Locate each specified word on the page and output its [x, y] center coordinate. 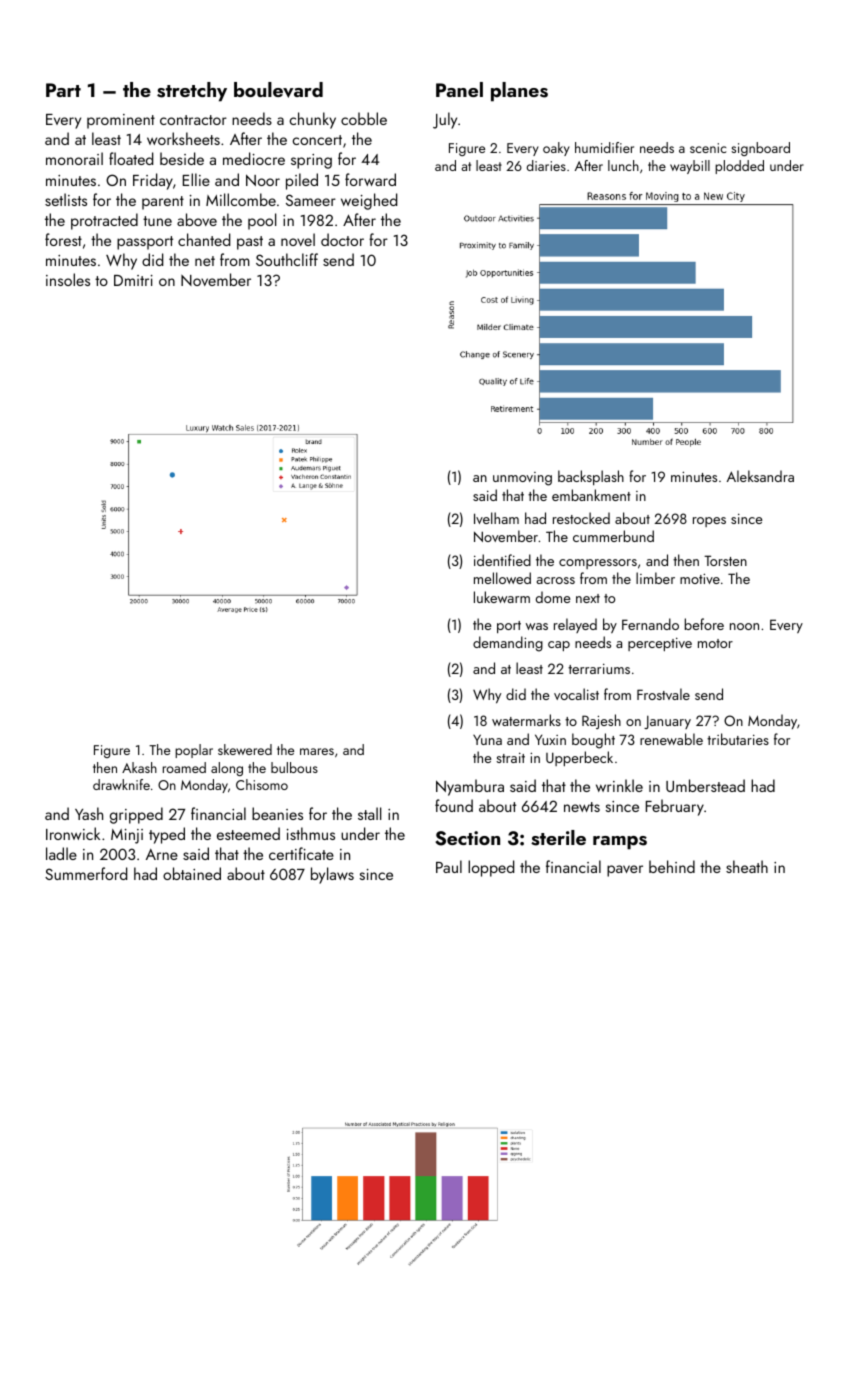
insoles [68, 279]
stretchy [192, 92]
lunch [623, 165]
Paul [449, 866]
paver [625, 871]
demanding [508, 644]
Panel [459, 89]
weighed [369, 201]
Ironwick [73, 833]
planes [519, 92]
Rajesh [601, 721]
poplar [194, 751]
